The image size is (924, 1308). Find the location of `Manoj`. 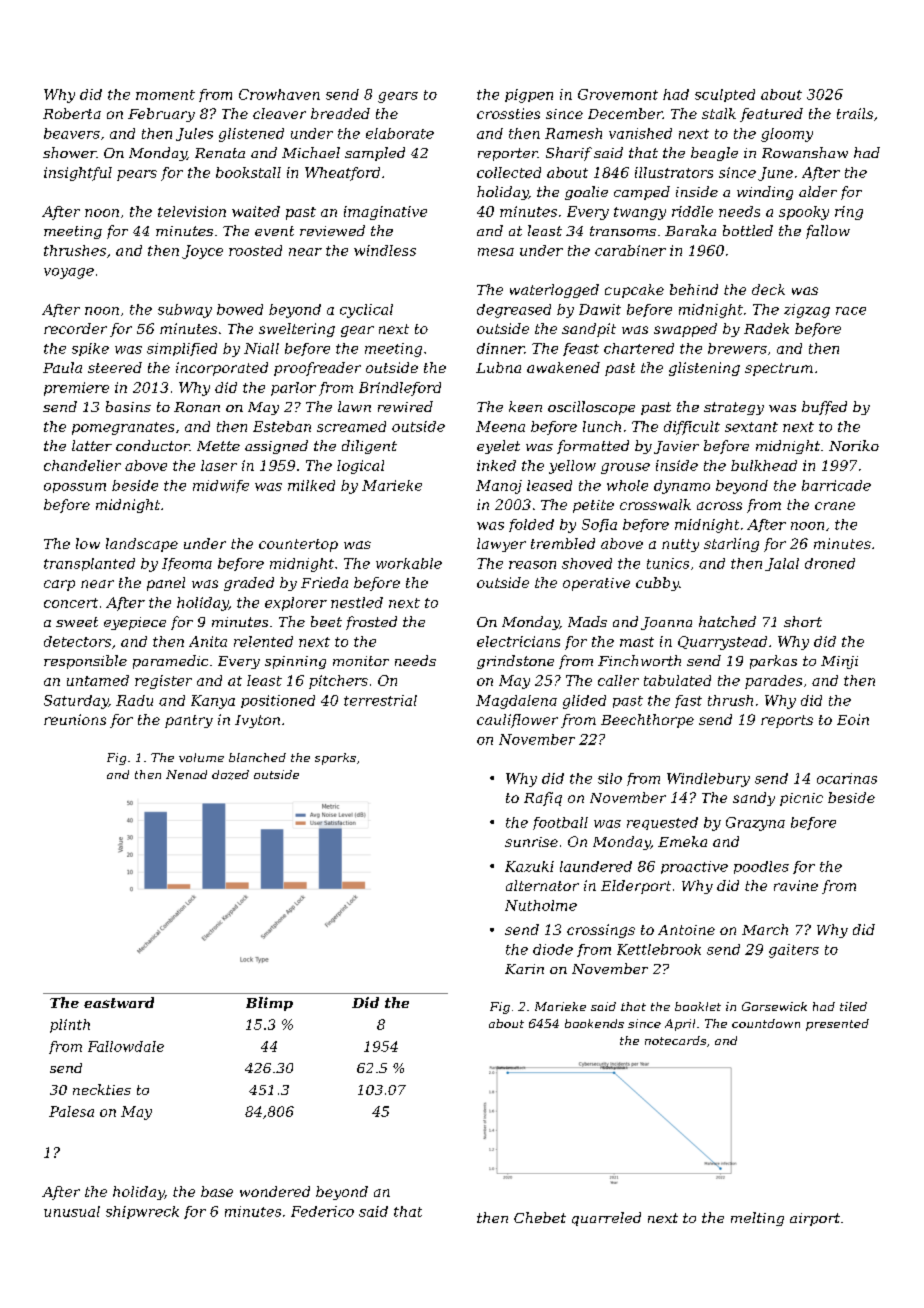

Manoj is located at coordinates (499, 487).
